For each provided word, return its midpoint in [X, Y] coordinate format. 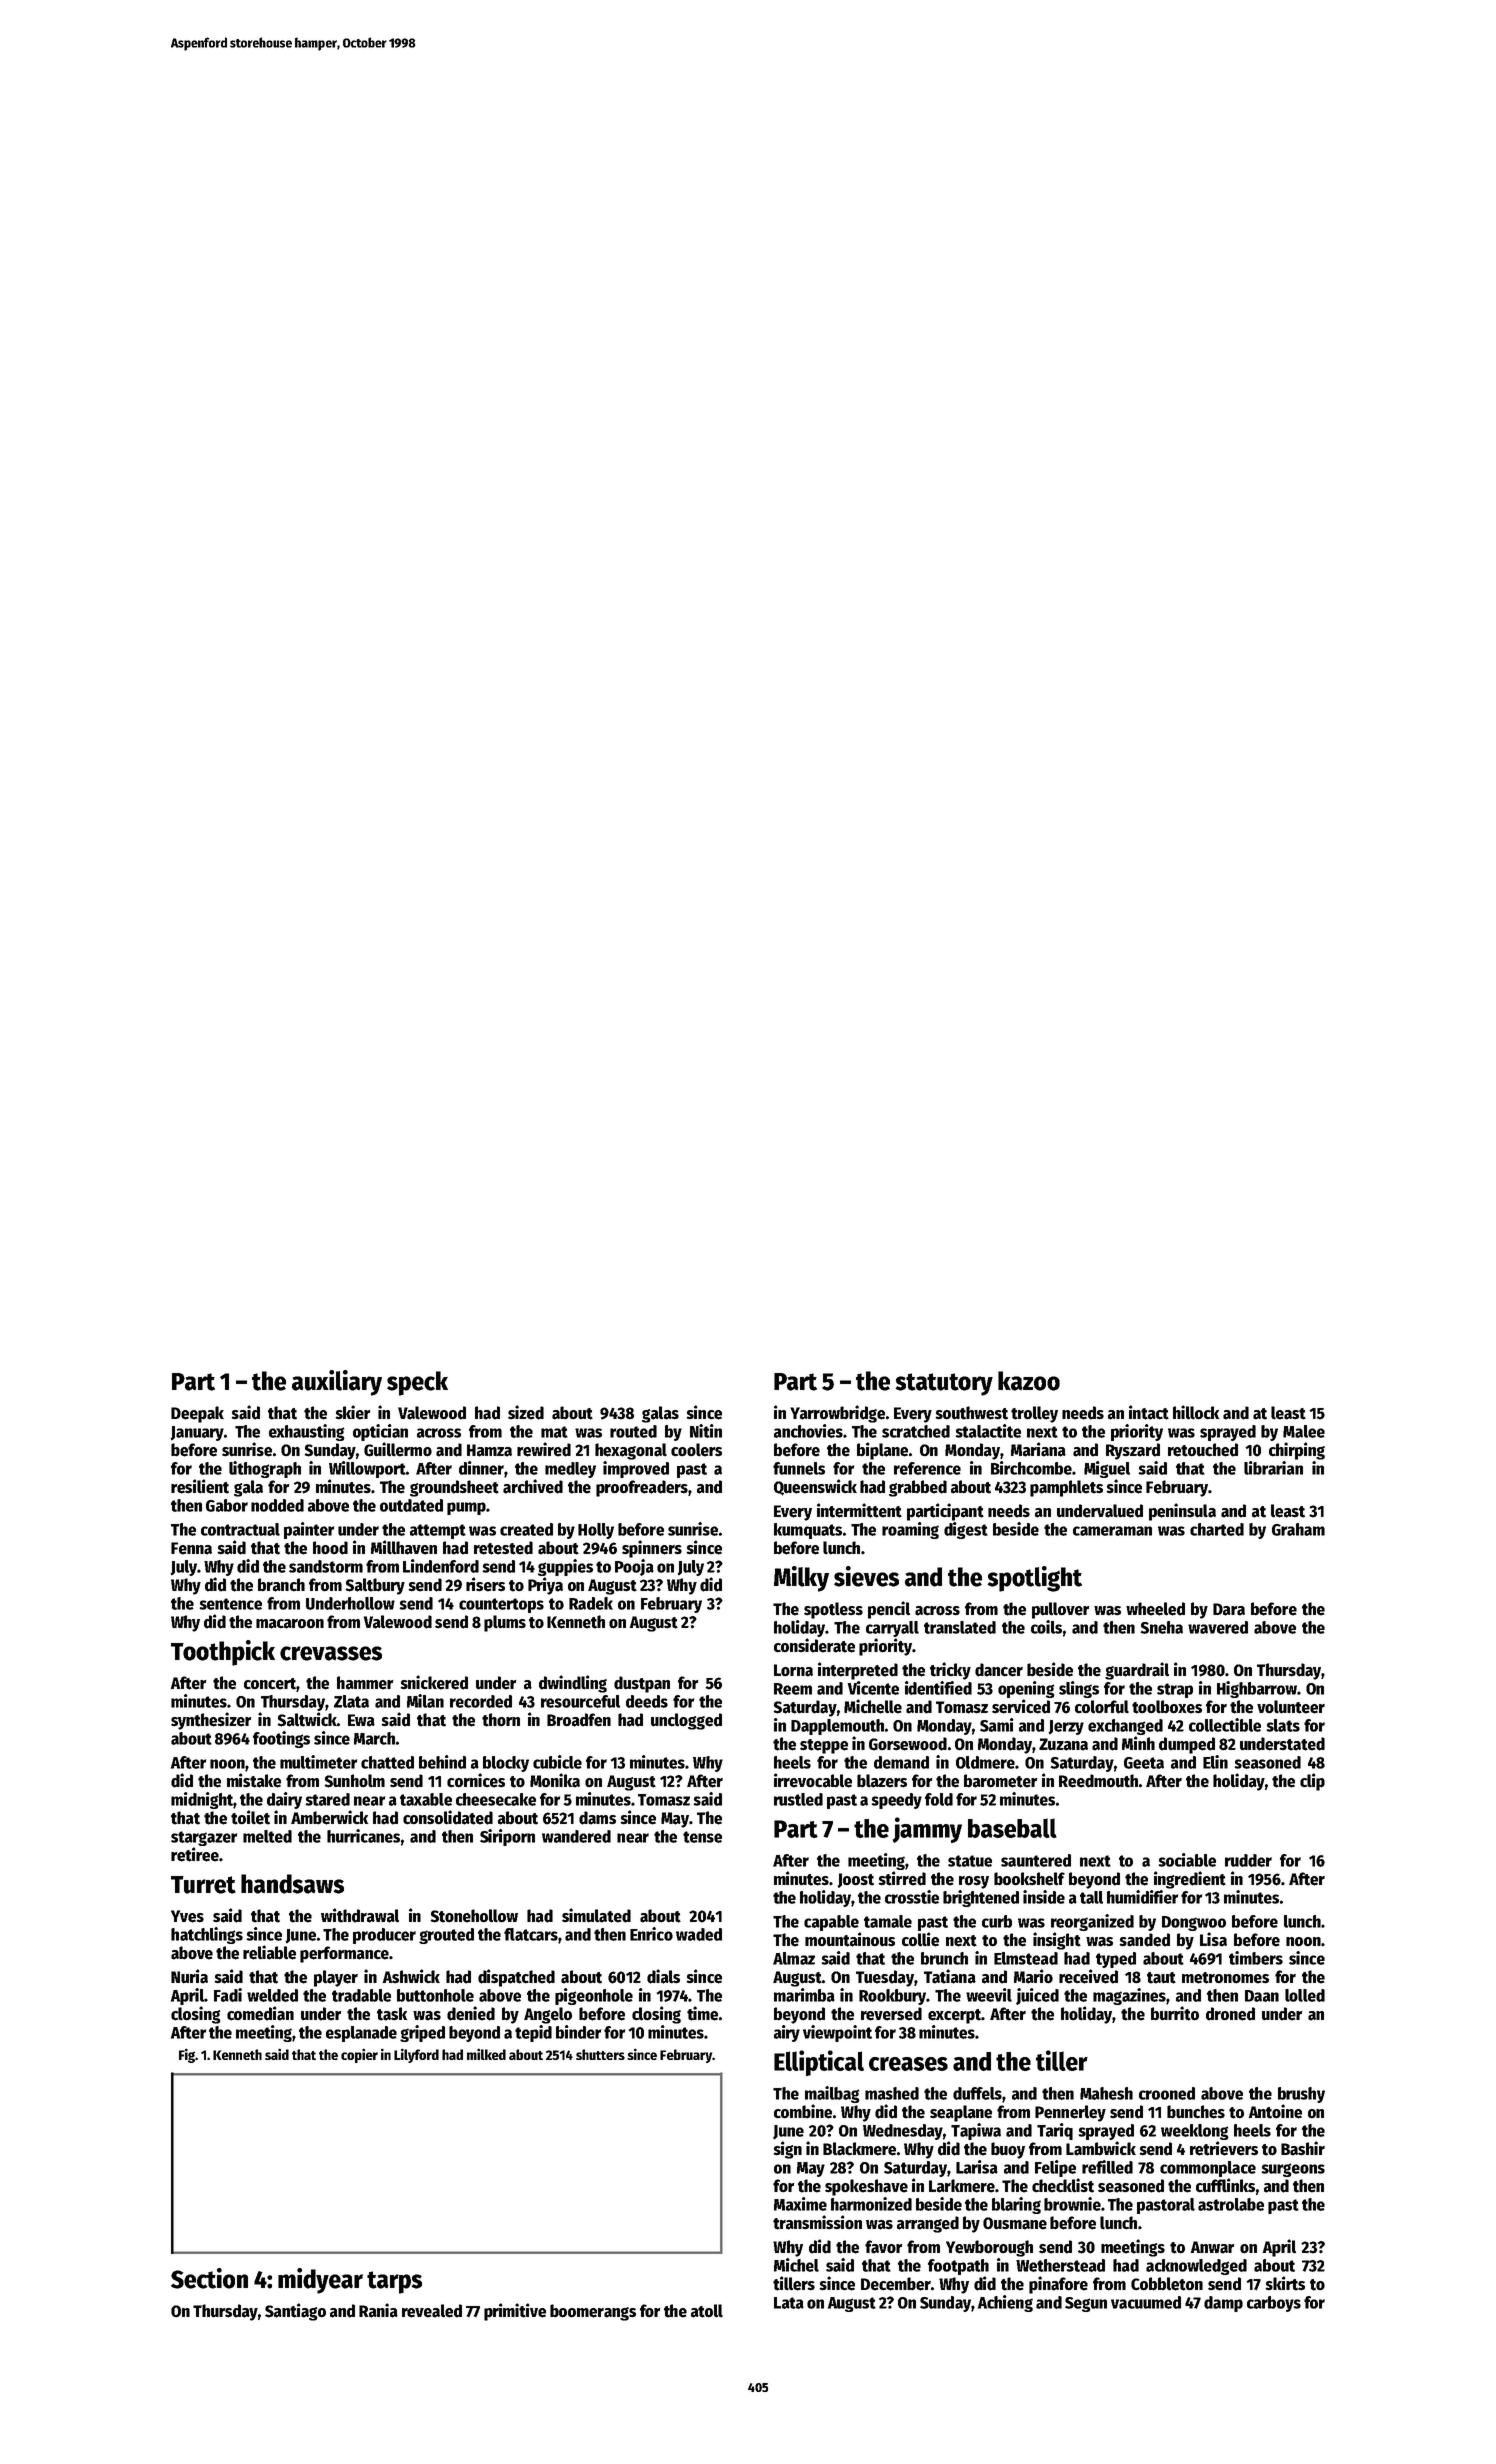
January [197, 1433]
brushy [1301, 2095]
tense [702, 1837]
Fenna [191, 1548]
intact [1149, 1412]
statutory [944, 1384]
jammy [927, 1830]
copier [359, 2055]
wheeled [1155, 1609]
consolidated [448, 1817]
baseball [1012, 1828]
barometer [1000, 1781]
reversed [891, 2014]
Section [209, 2278]
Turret [203, 1885]
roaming [910, 1530]
